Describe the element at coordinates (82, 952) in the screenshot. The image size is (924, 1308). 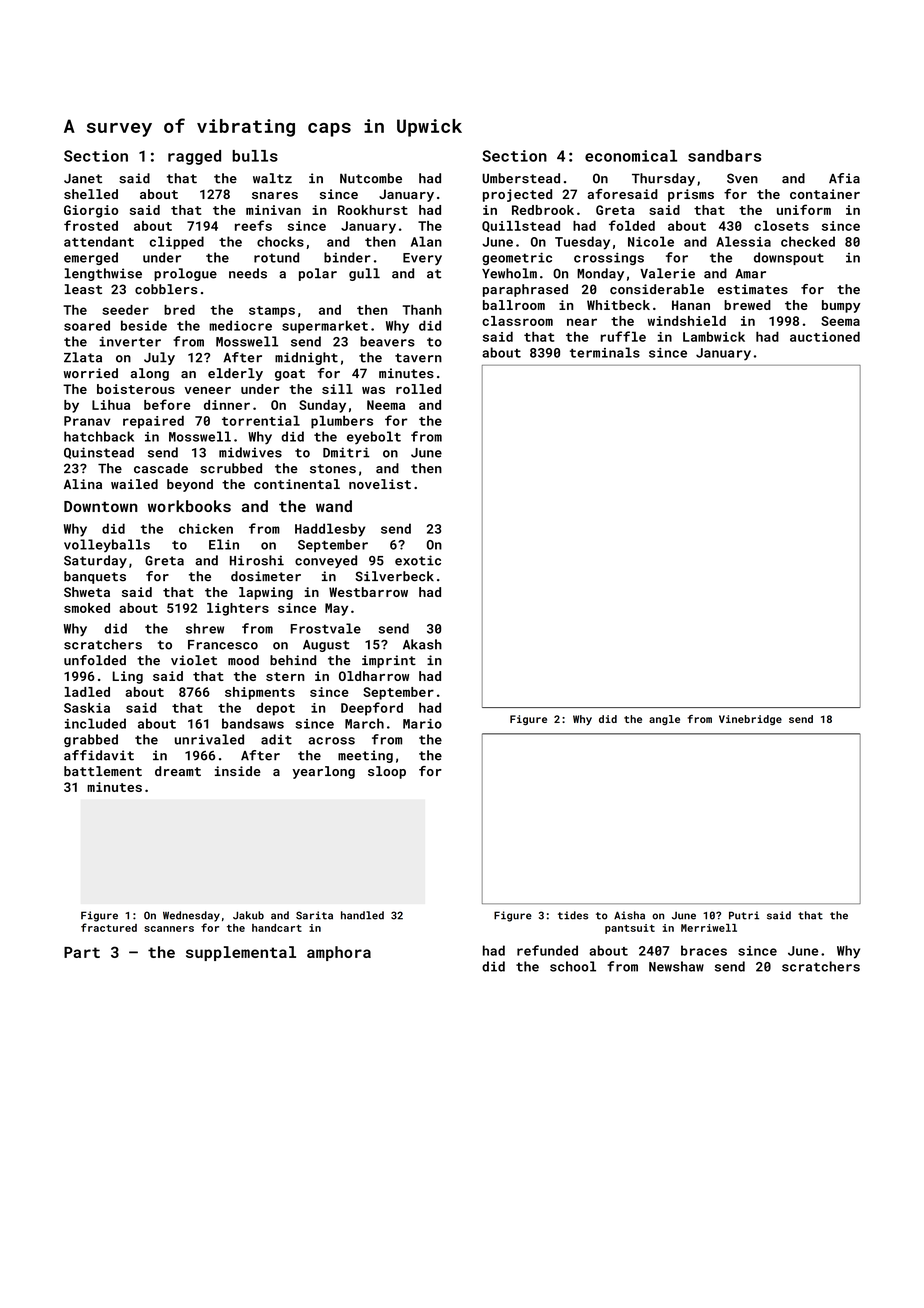
I see `Part` at that location.
